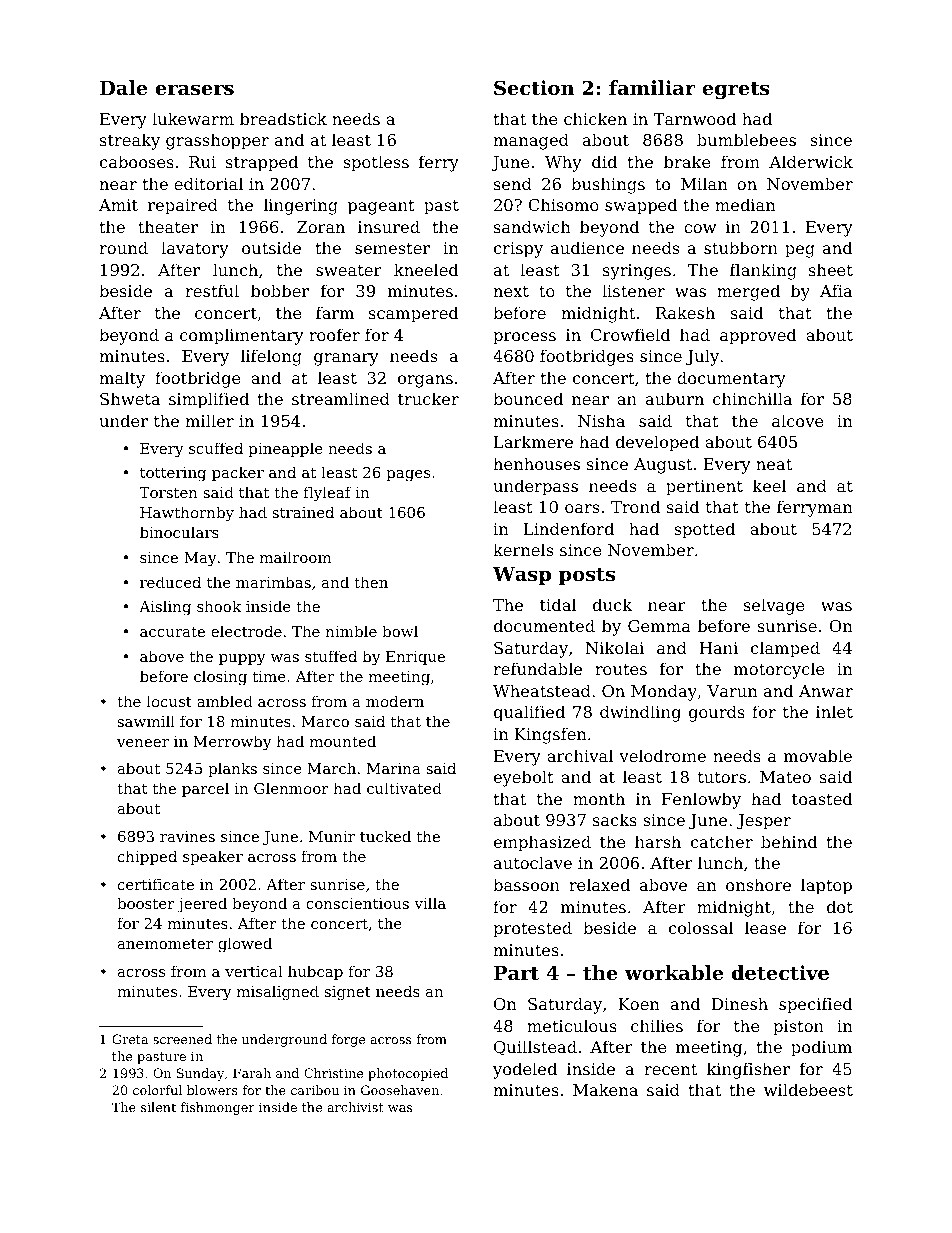 The width and height of the image is (952, 1233). What do you see at coordinates (168, 226) in the image?
I see `theater` at bounding box center [168, 226].
